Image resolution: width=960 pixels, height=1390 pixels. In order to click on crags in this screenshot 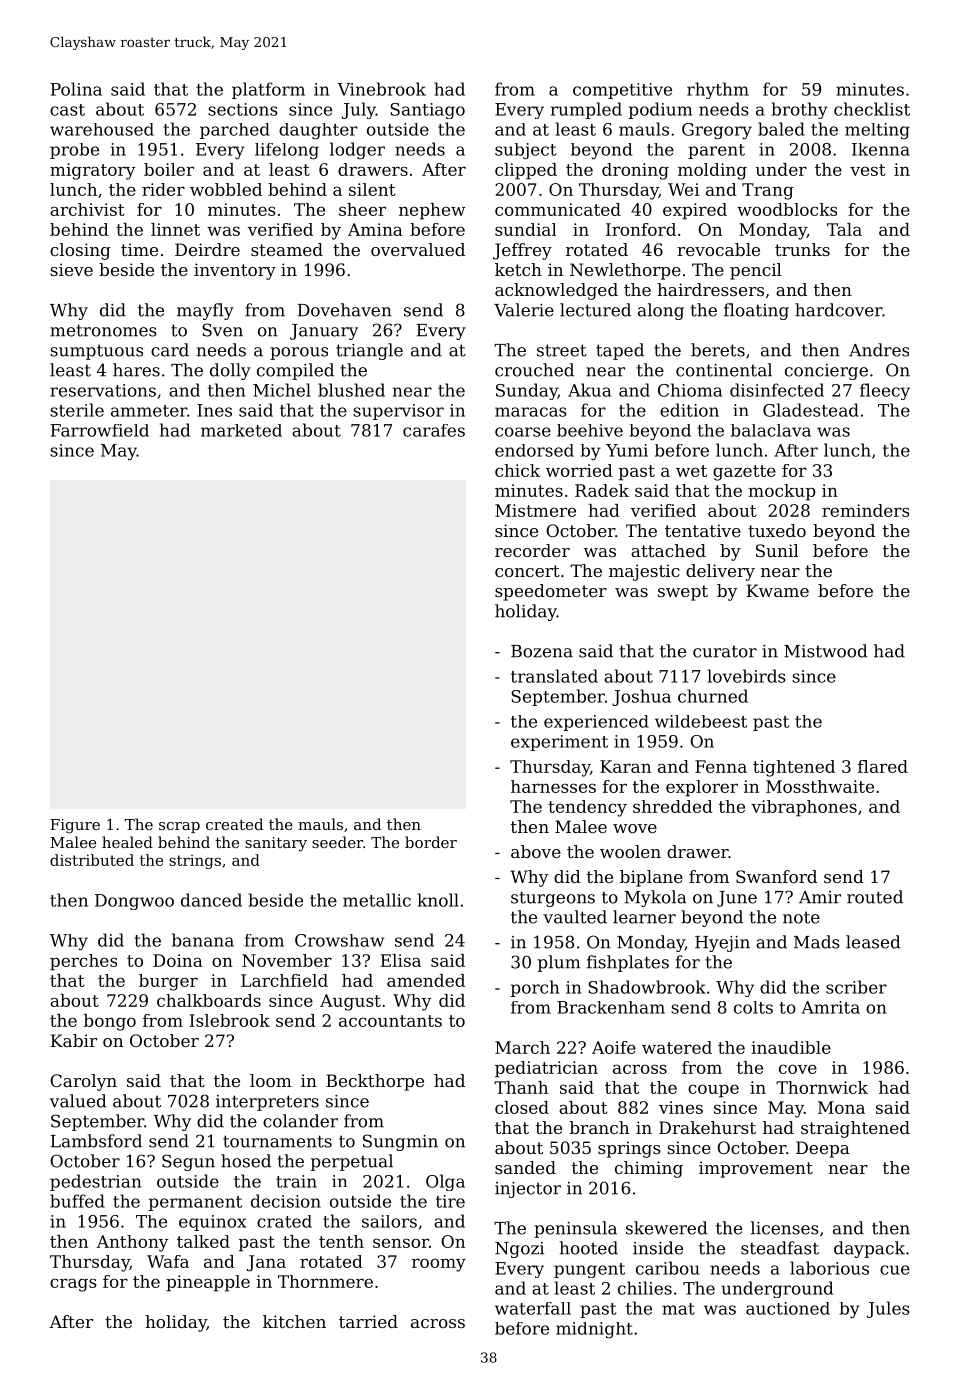, I will do `click(73, 1285)`.
